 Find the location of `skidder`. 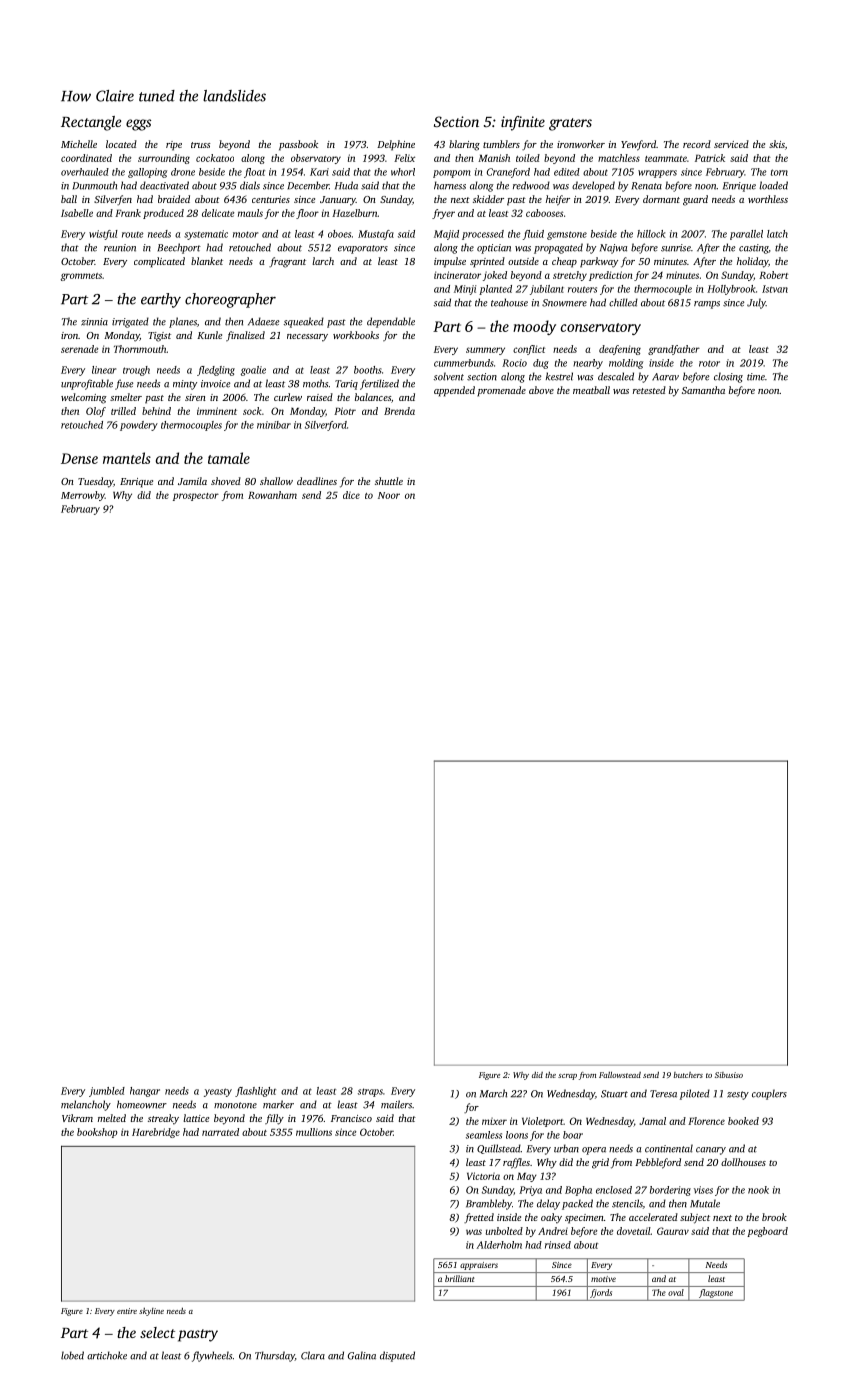

skidder is located at coordinates (488, 199).
